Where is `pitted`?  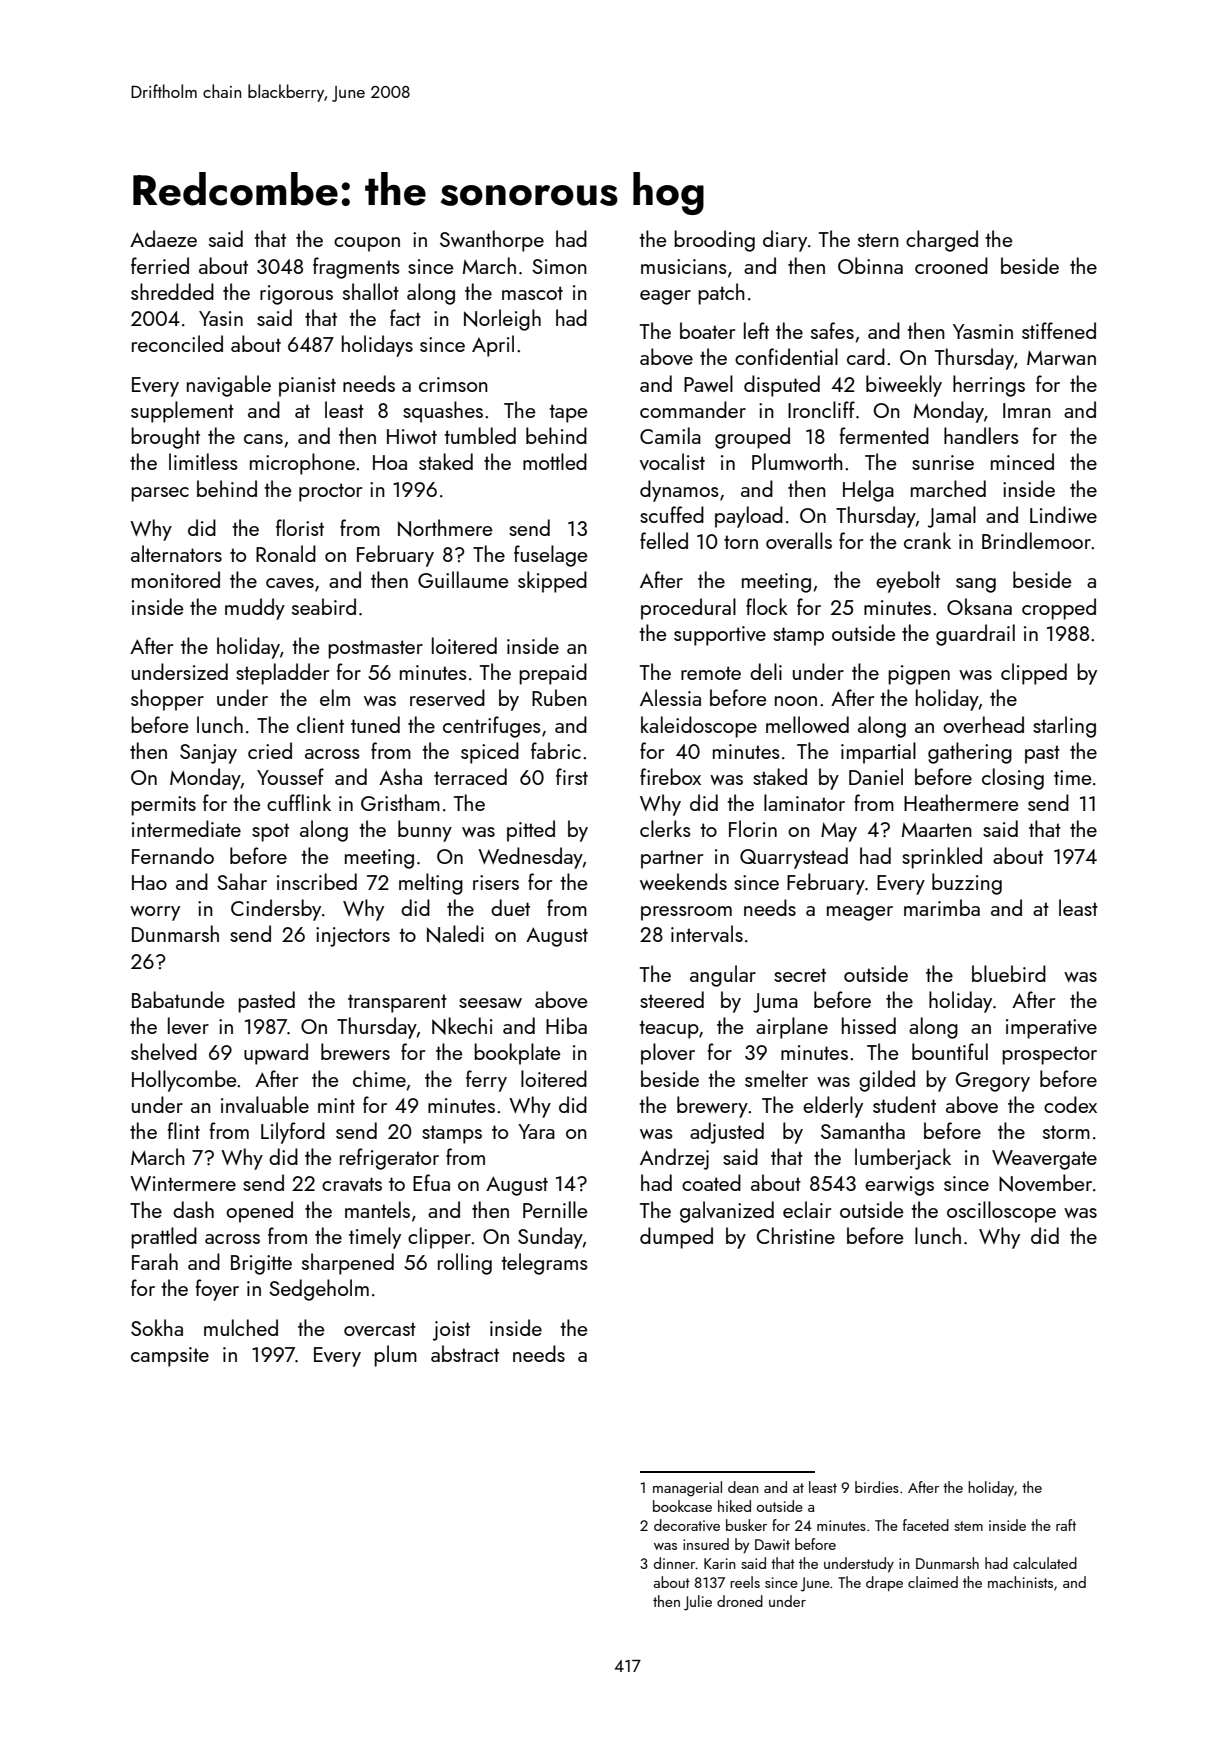
pitted is located at coordinates (531, 831).
